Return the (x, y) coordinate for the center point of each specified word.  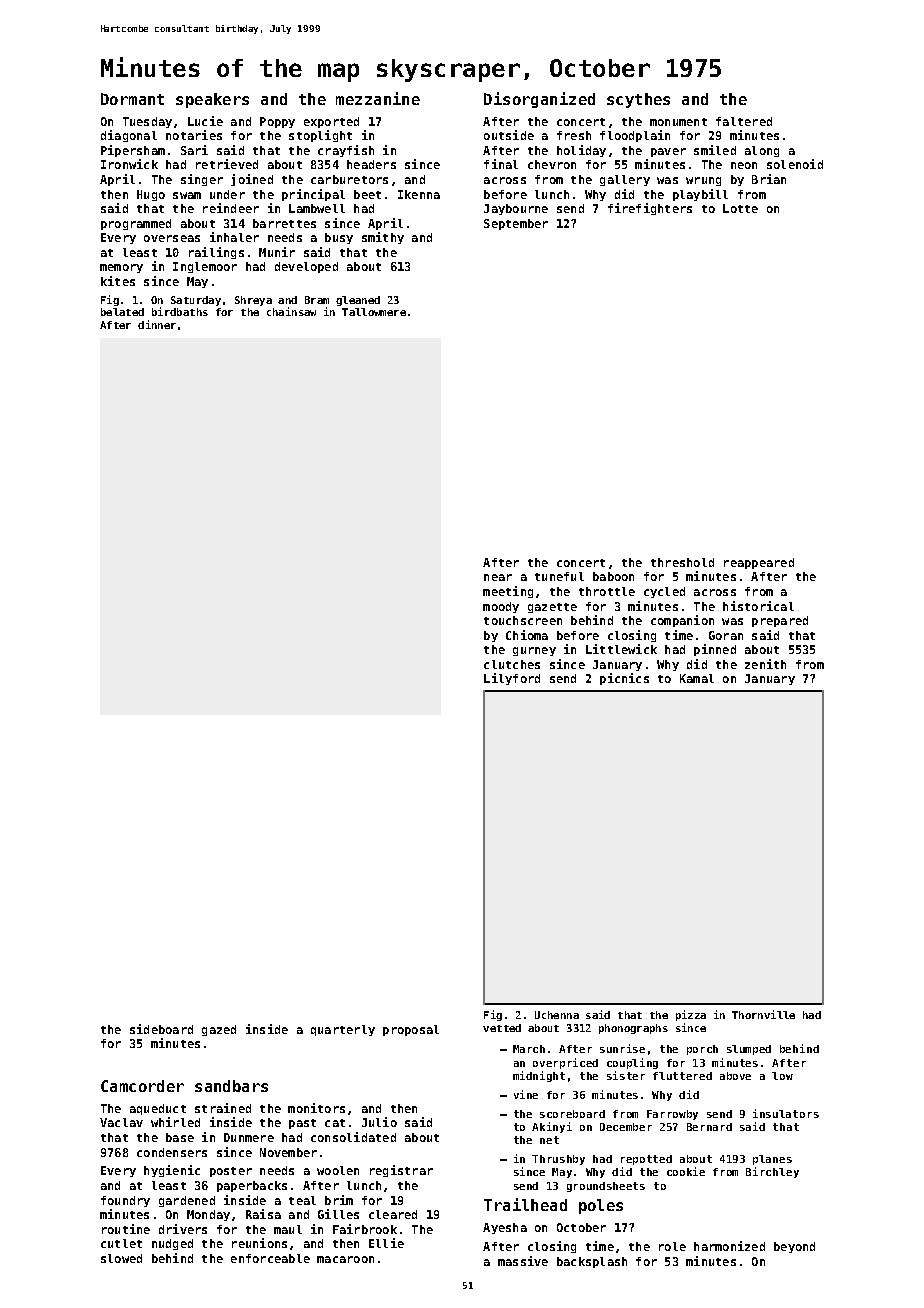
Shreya (253, 301)
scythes (638, 100)
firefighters (650, 209)
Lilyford (512, 679)
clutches (512, 664)
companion (682, 621)
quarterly (343, 1030)
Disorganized (539, 100)
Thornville (763, 1014)
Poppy (277, 122)
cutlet (121, 1243)
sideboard (161, 1029)
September (516, 224)
